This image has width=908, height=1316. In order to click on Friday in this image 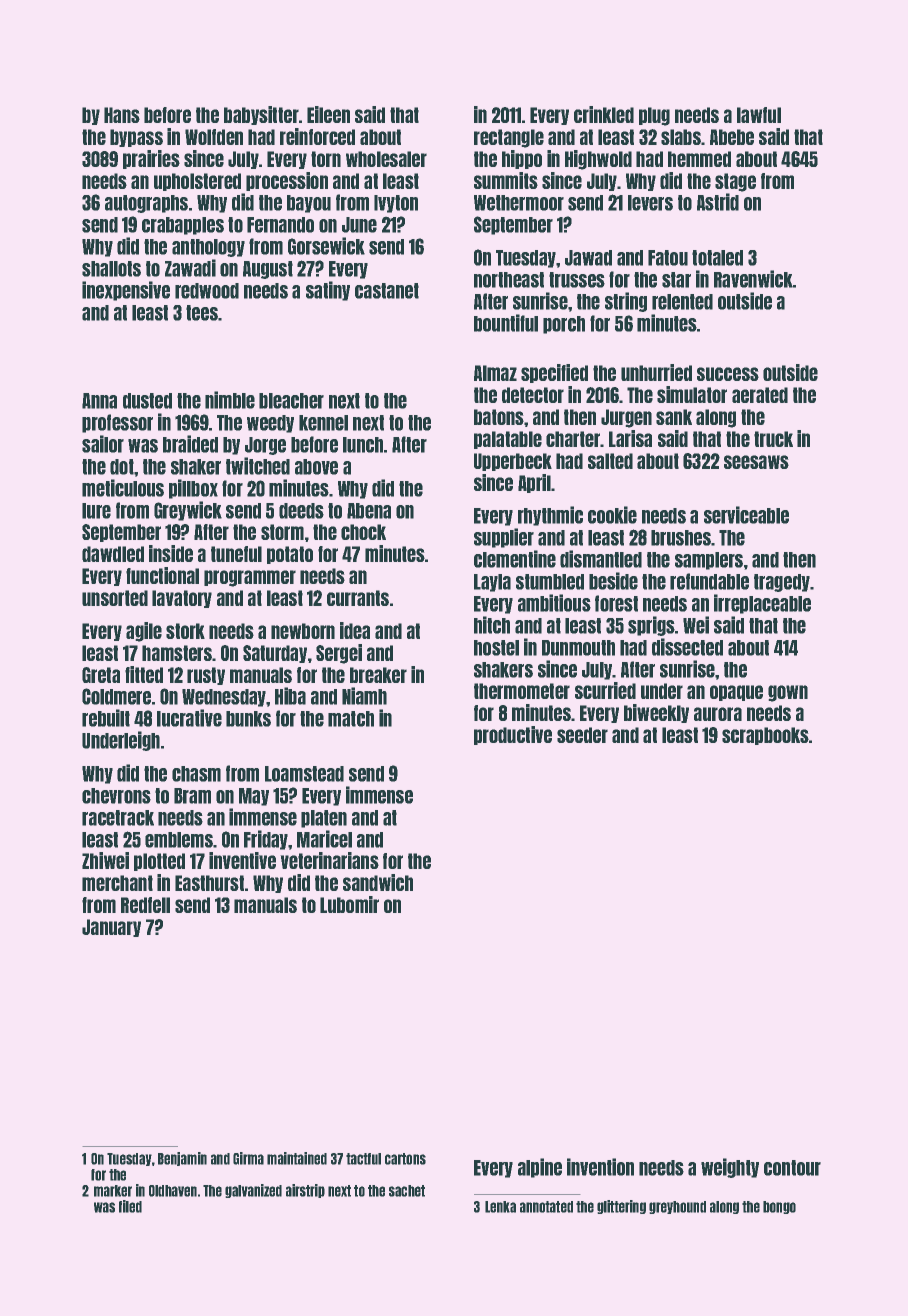, I will do `click(266, 840)`.
